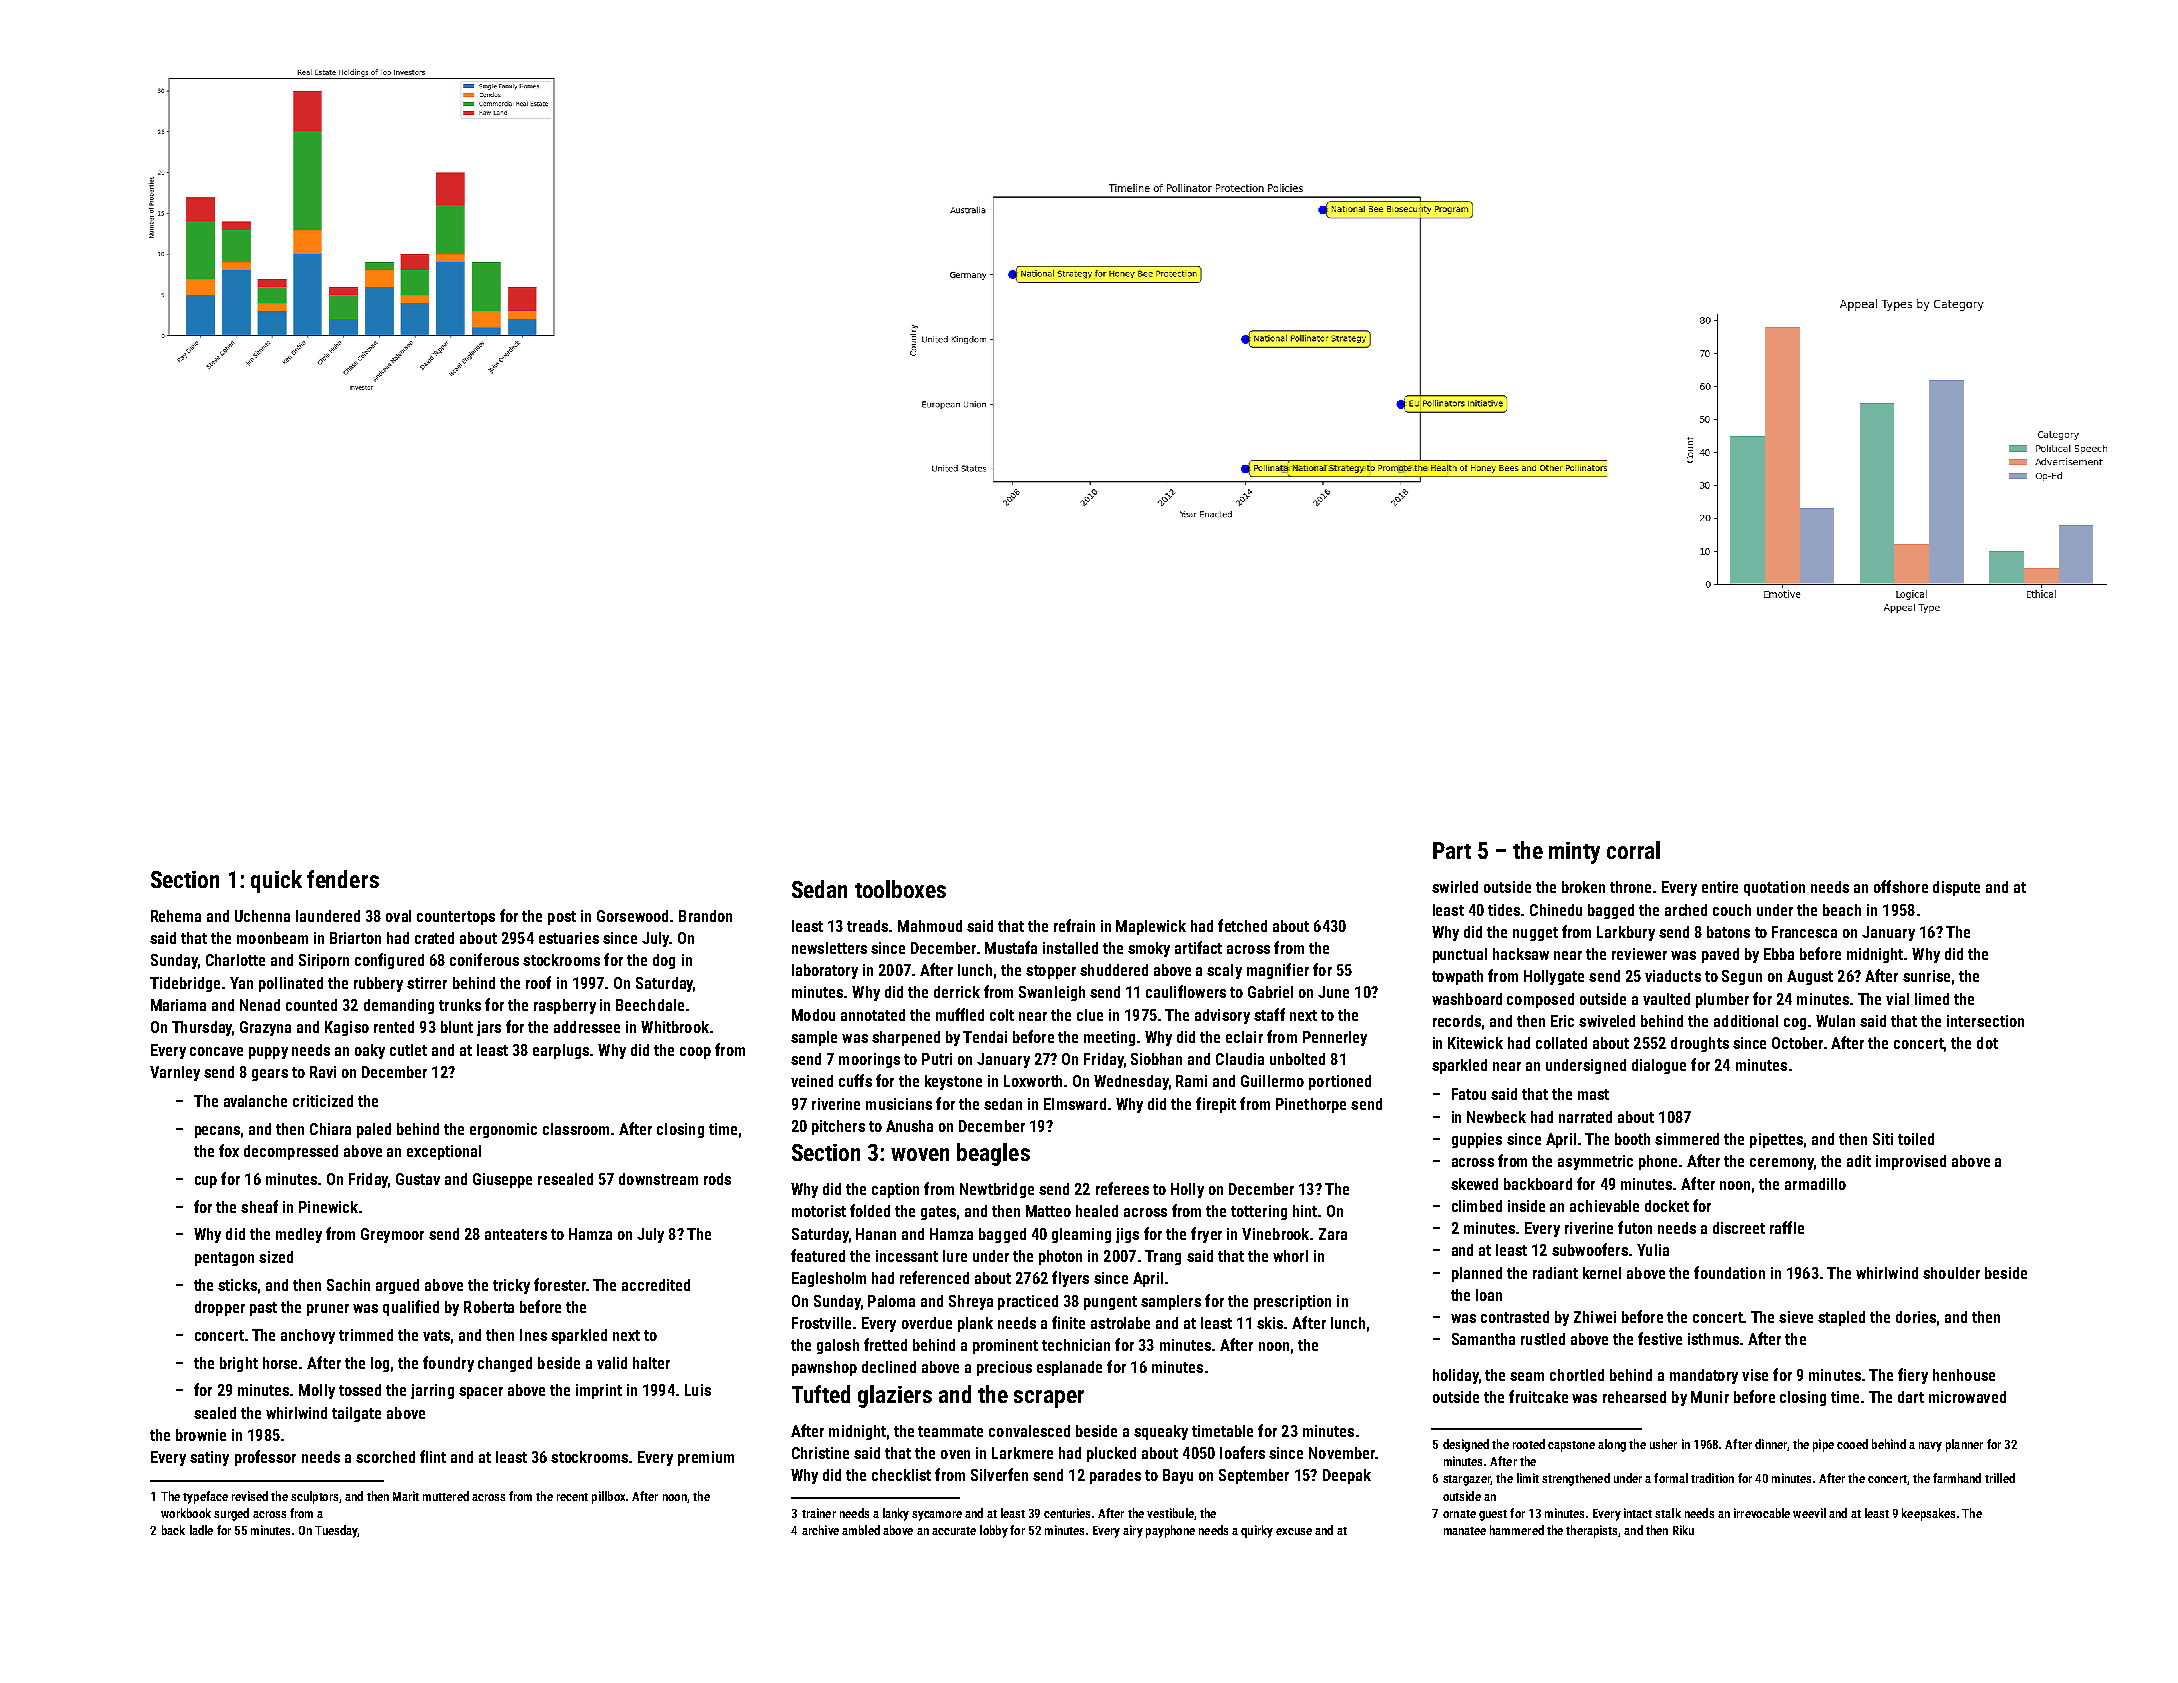 The image size is (2178, 1683). What do you see at coordinates (1686, 910) in the screenshot?
I see `arched` at bounding box center [1686, 910].
